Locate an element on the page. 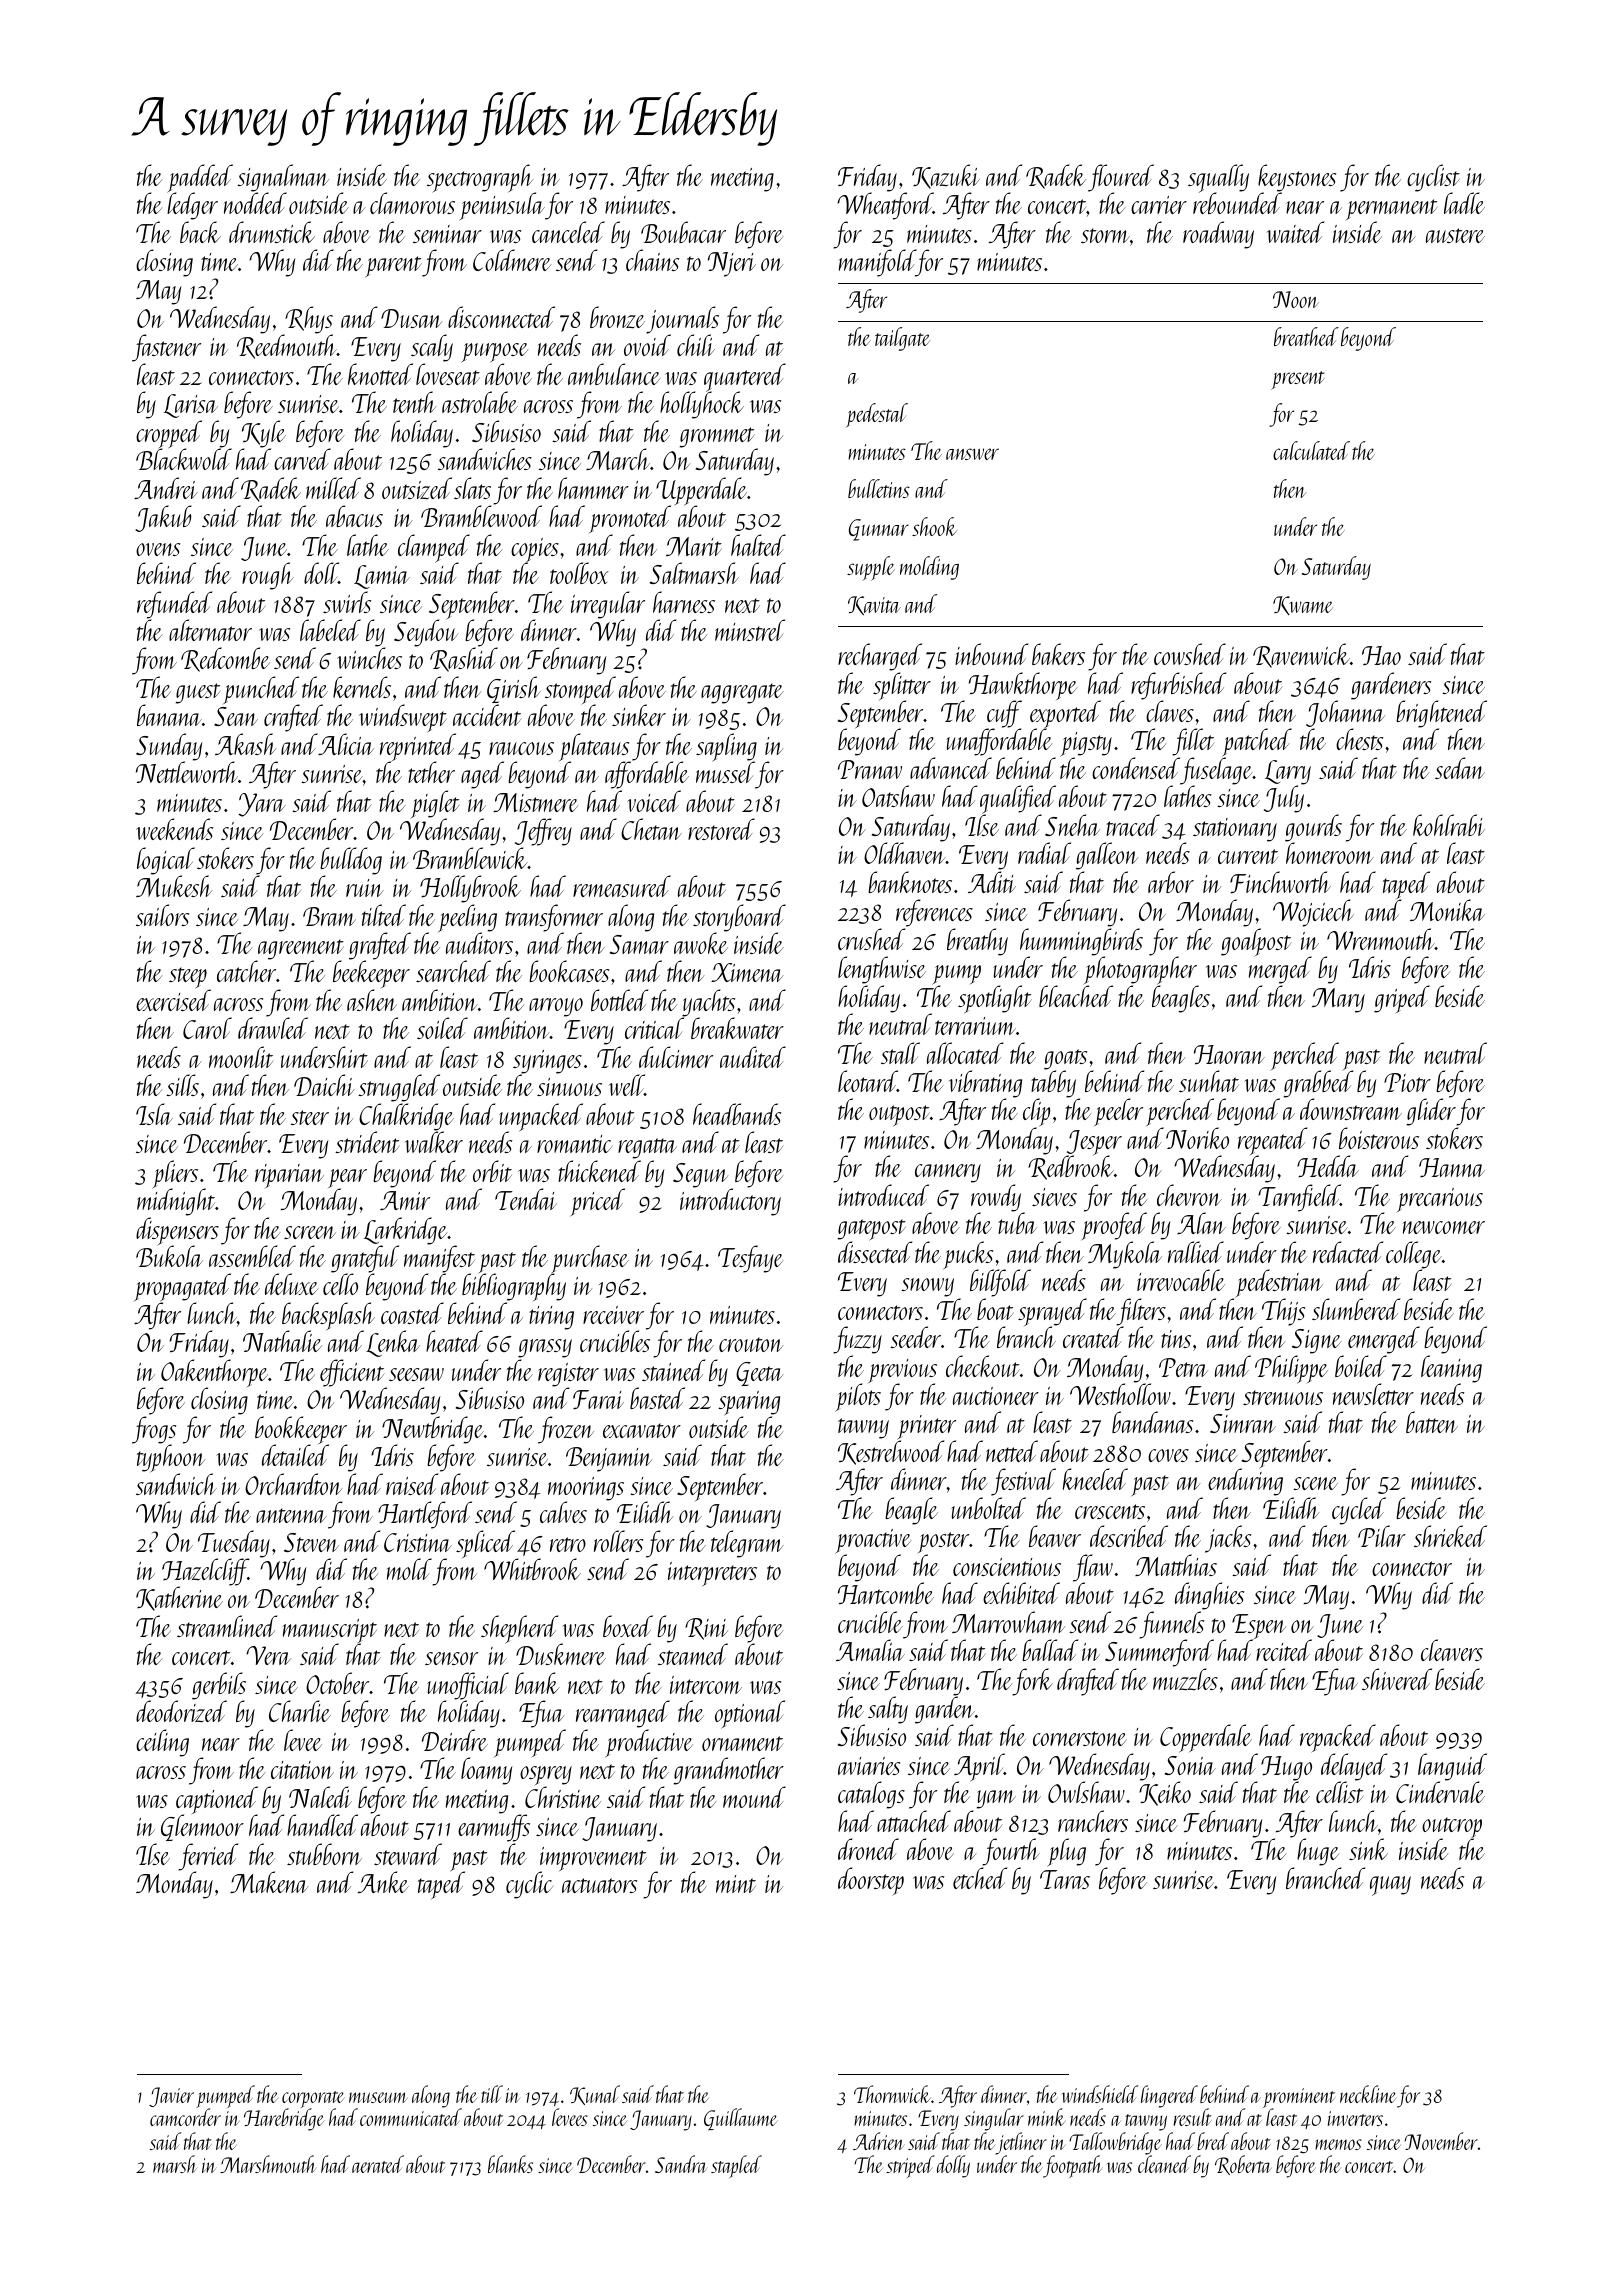 This image has width=1620, height=2292. grateful is located at coordinates (365, 1259).
